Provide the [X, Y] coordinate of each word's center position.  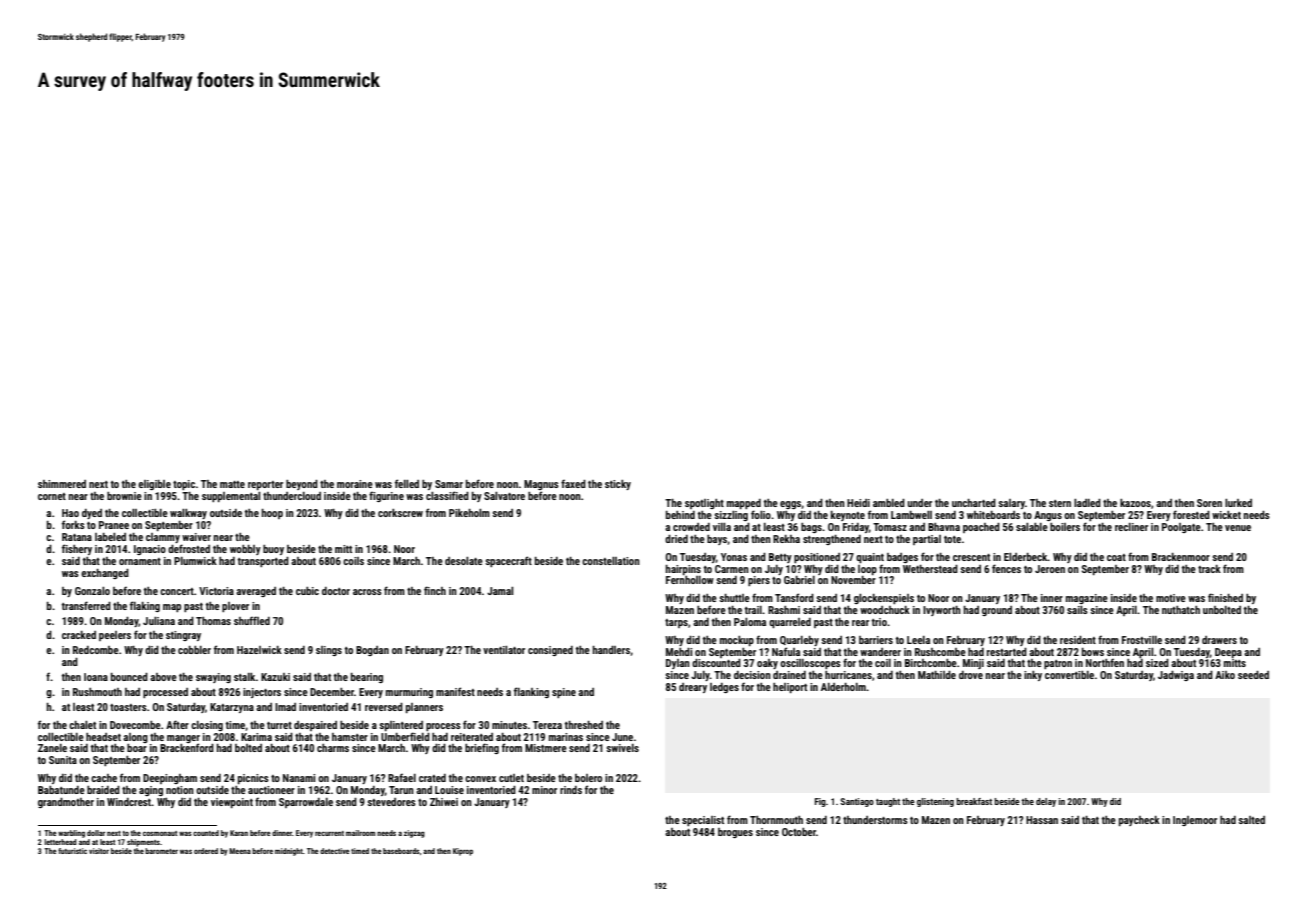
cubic [307, 591]
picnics [253, 779]
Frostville [1142, 640]
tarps [676, 623]
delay [1046, 802]
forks [73, 524]
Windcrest [129, 802]
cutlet [511, 778]
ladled [1087, 503]
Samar [449, 484]
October [799, 832]
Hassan [1042, 820]
